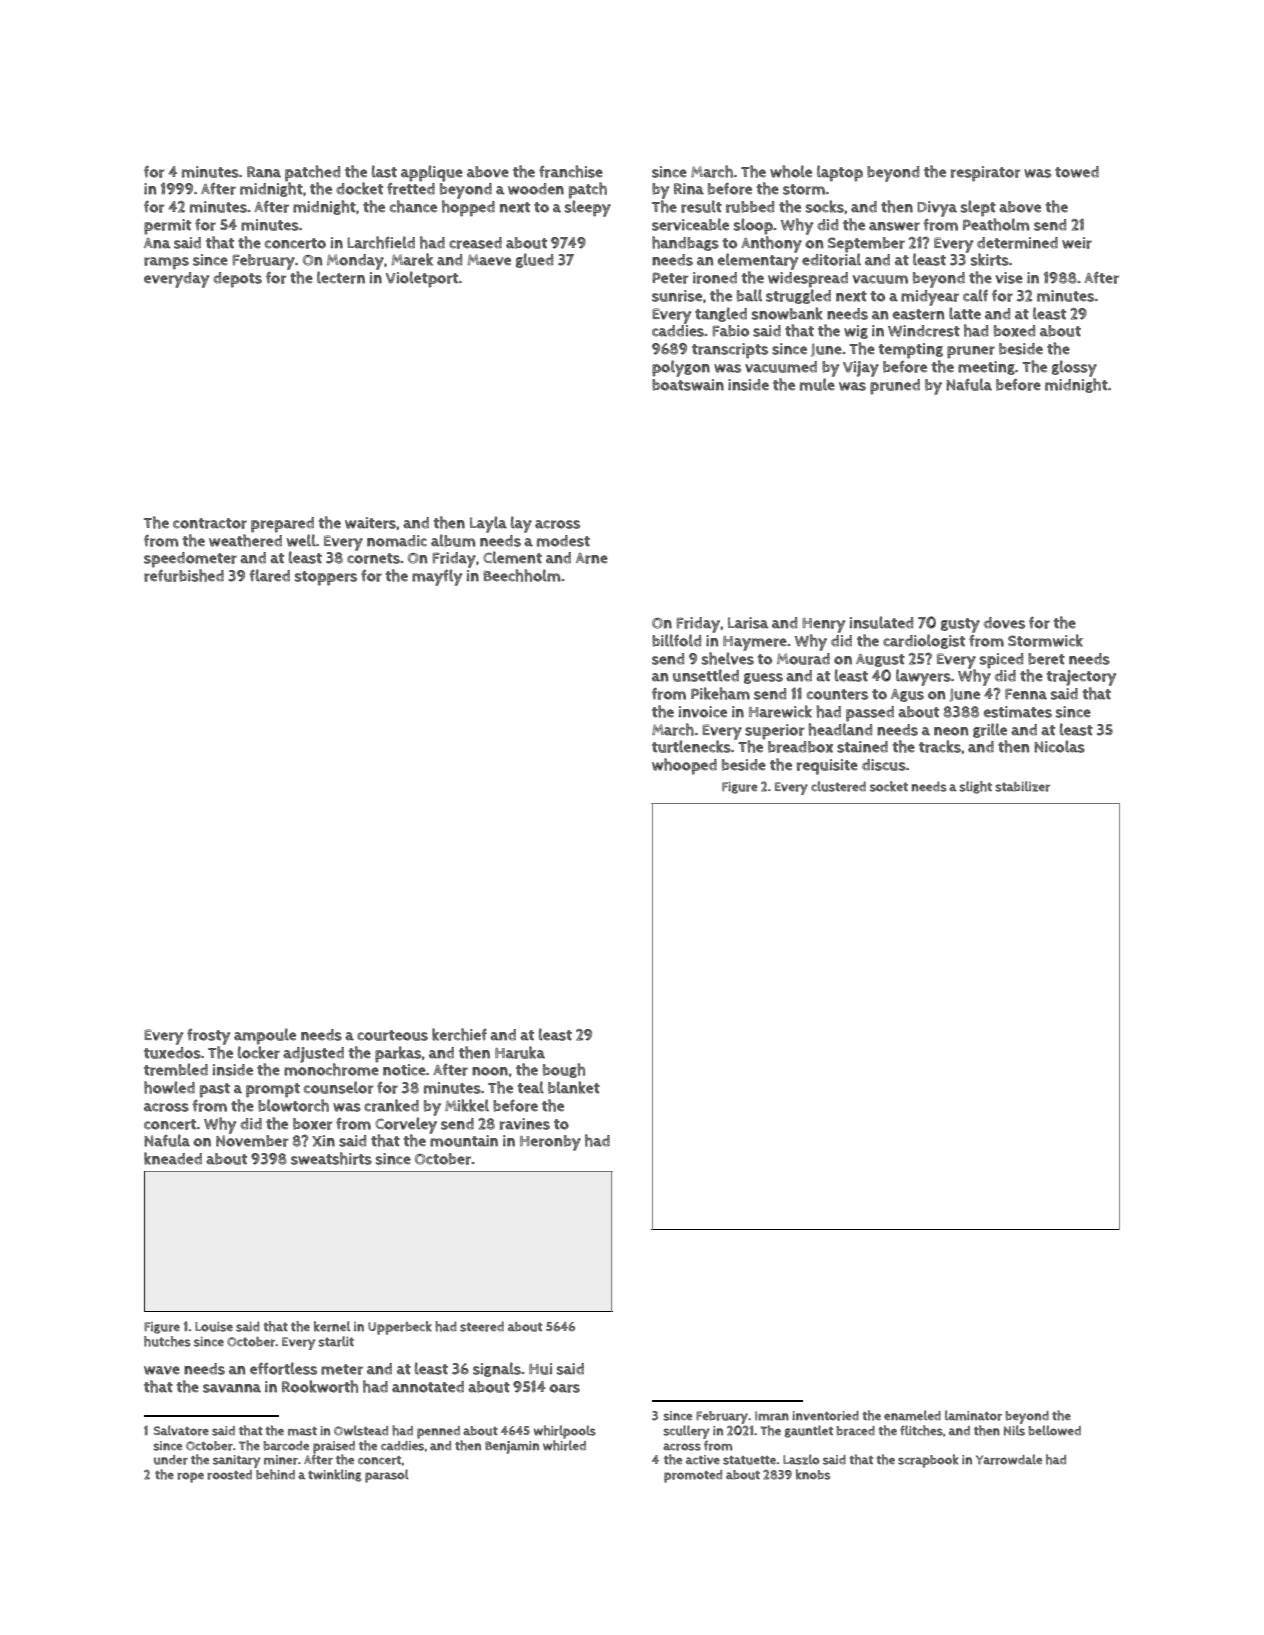  What do you see at coordinates (190, 1477) in the image?
I see `rope` at bounding box center [190, 1477].
